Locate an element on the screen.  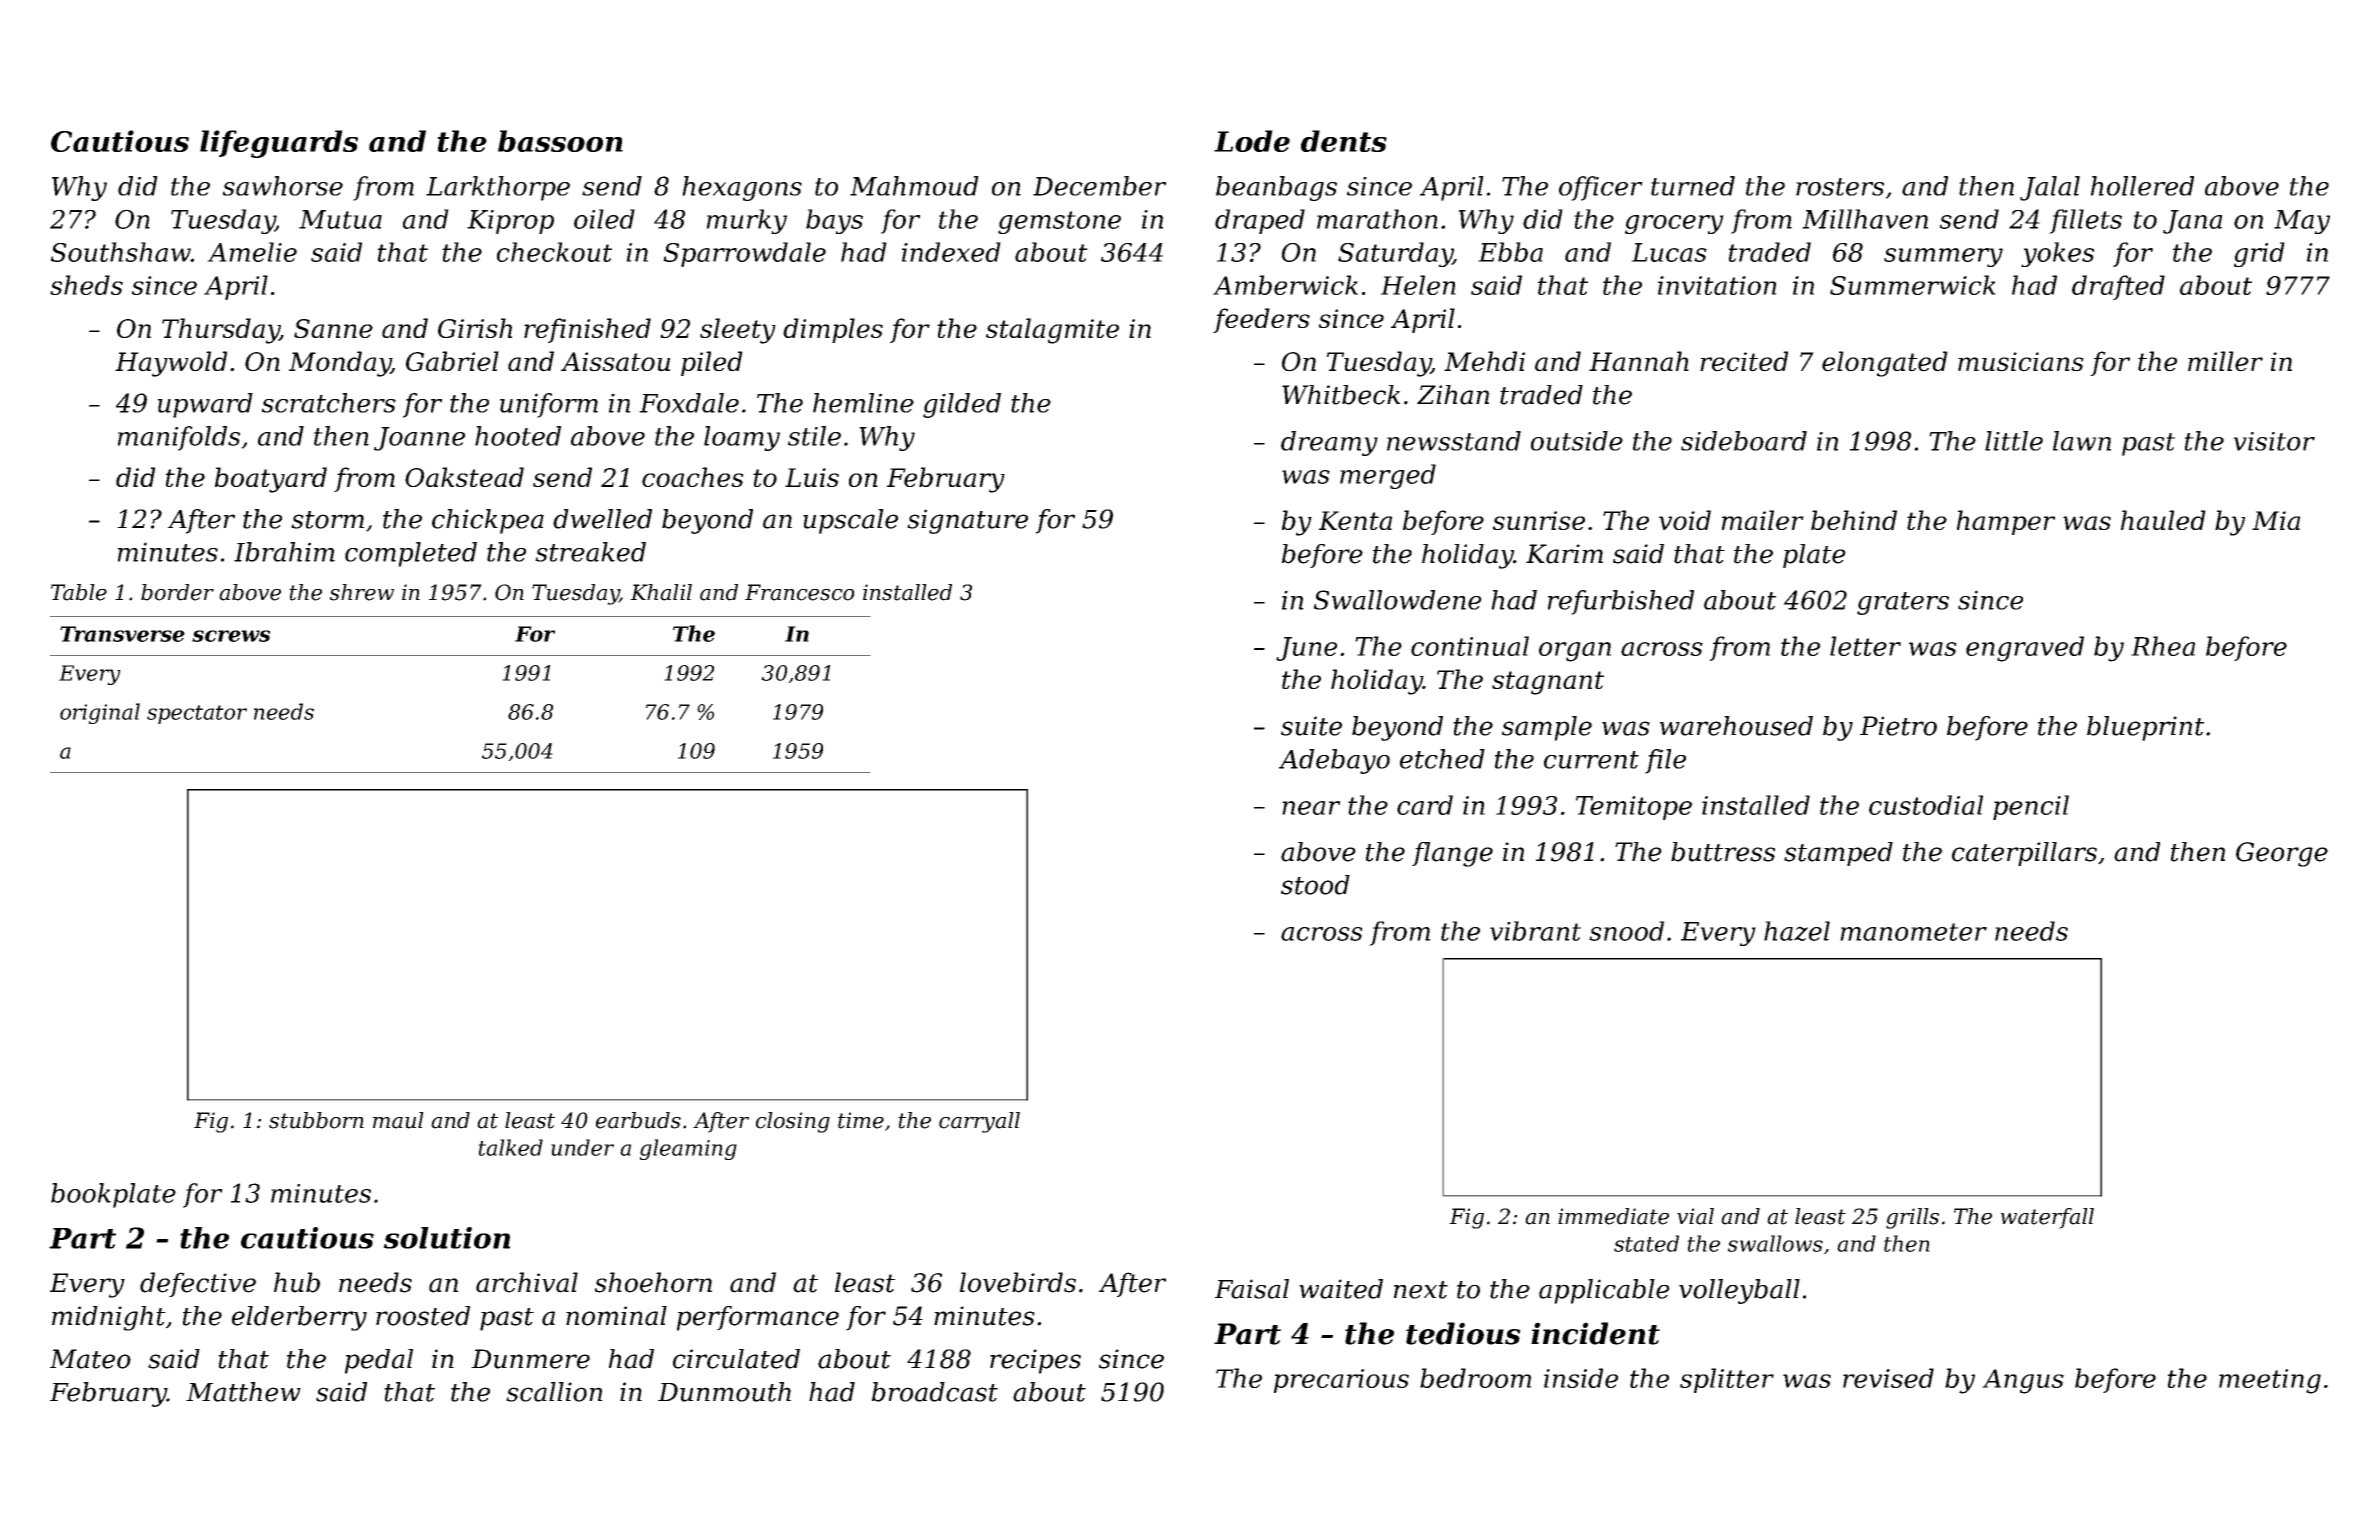
performance is located at coordinates (758, 1318).
